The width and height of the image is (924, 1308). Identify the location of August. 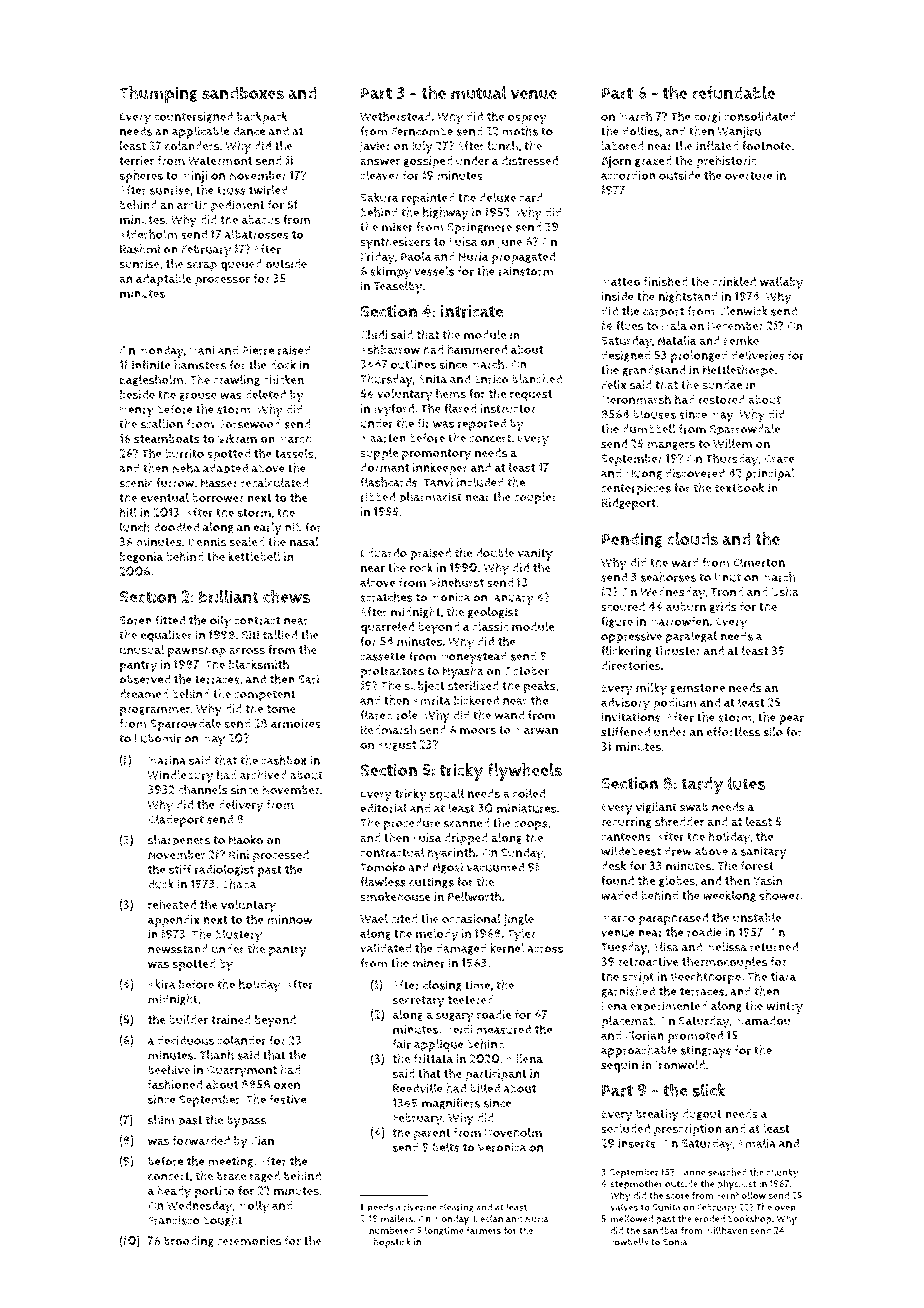
(397, 745).
